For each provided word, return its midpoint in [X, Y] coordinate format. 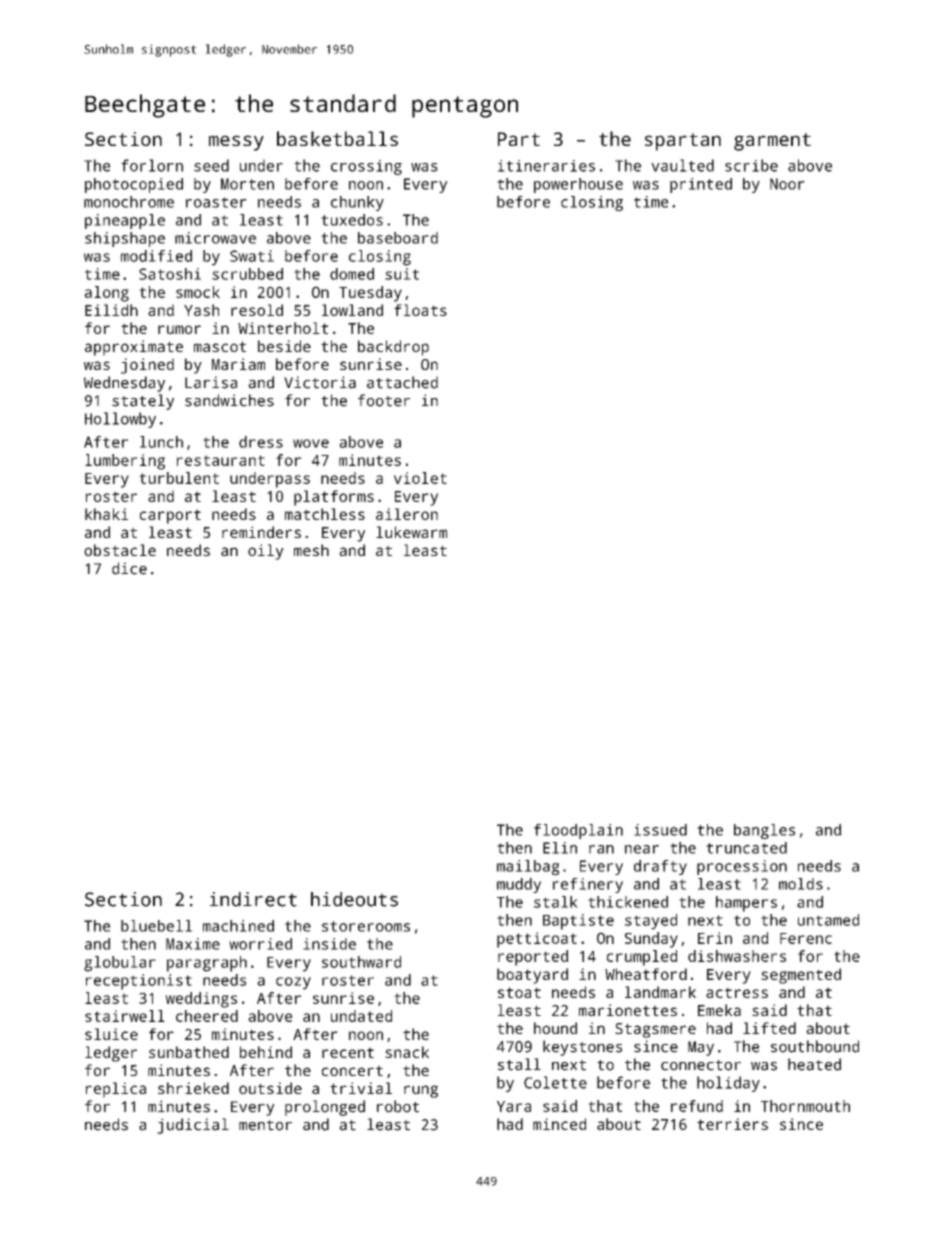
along [107, 294]
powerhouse [578, 185]
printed [701, 185]
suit [402, 274]
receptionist [139, 982]
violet [420, 478]
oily [266, 552]
